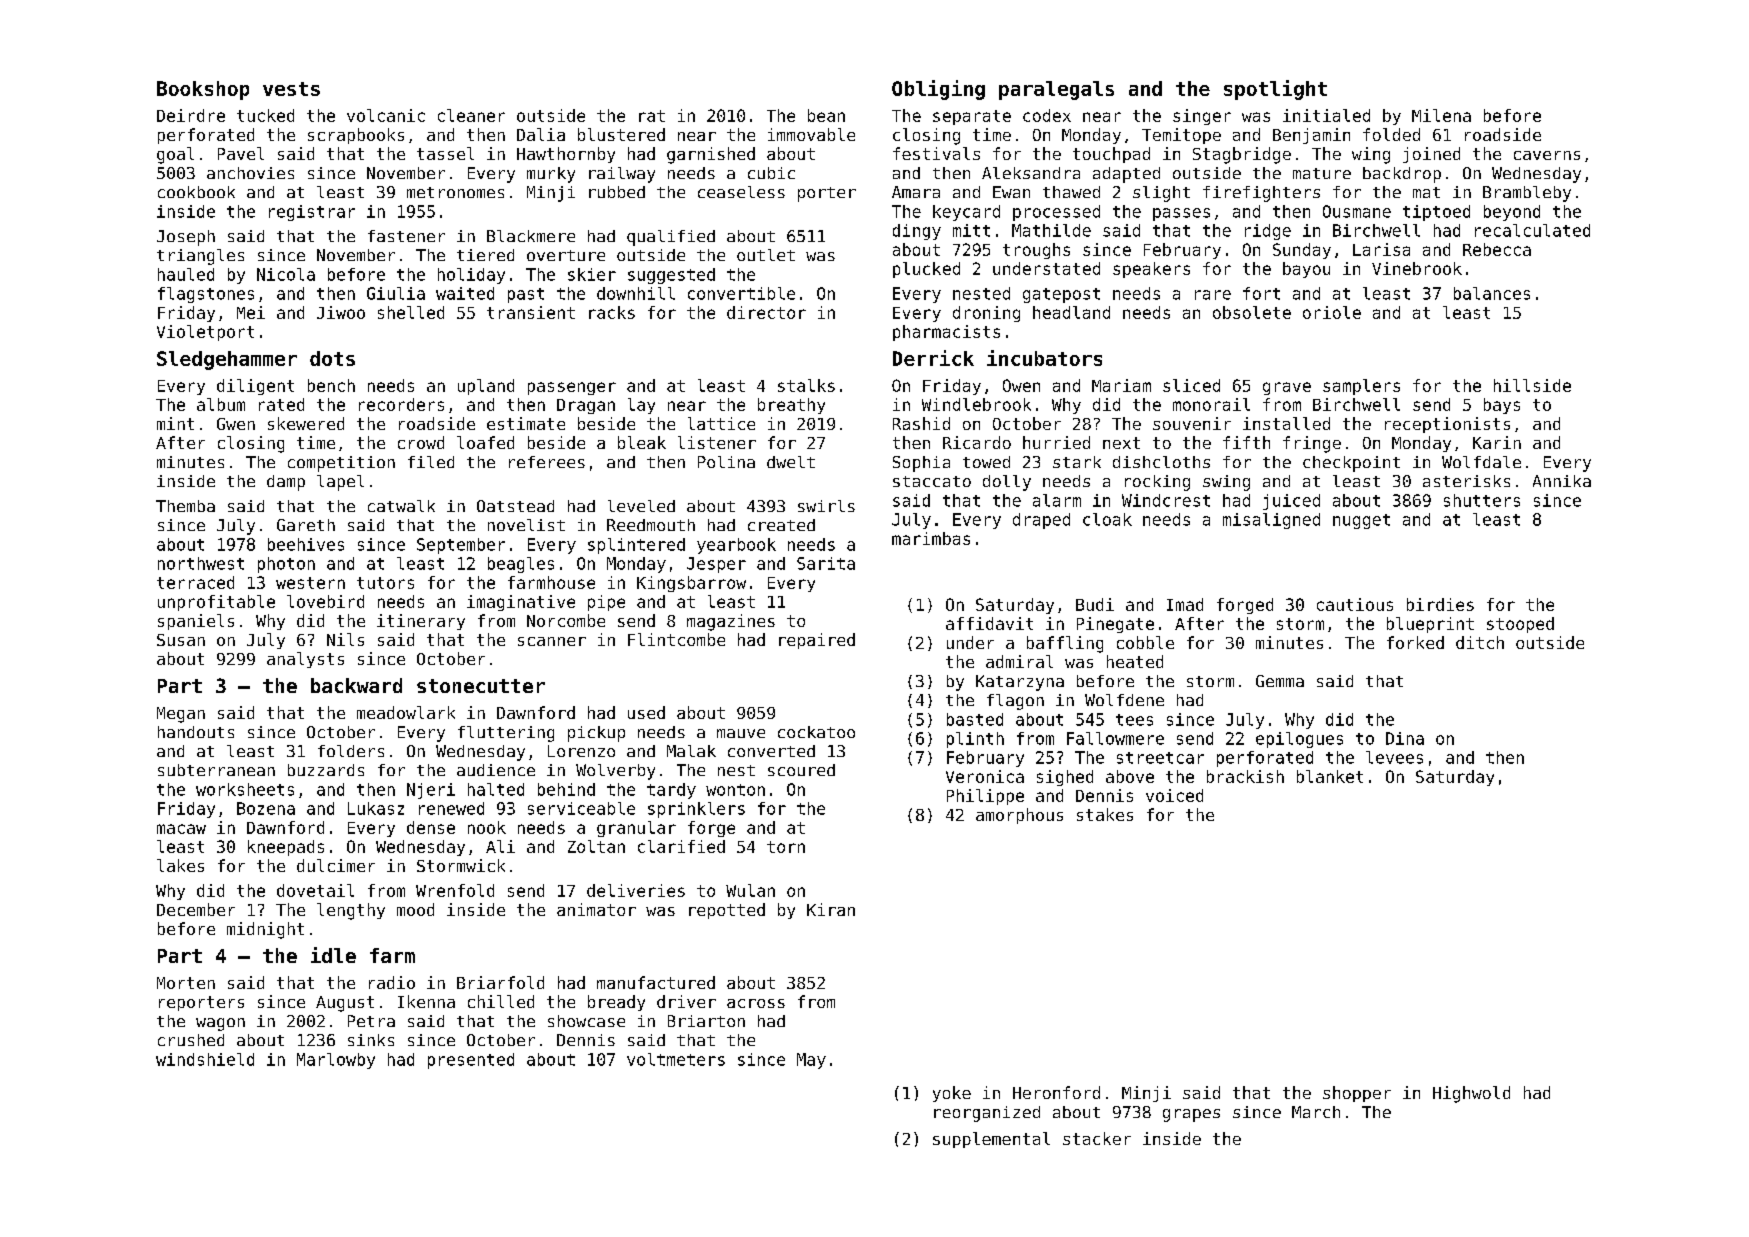 This page has width=1749, height=1237. Describe the element at coordinates (551, 175) in the page. I see `murky` at that location.
